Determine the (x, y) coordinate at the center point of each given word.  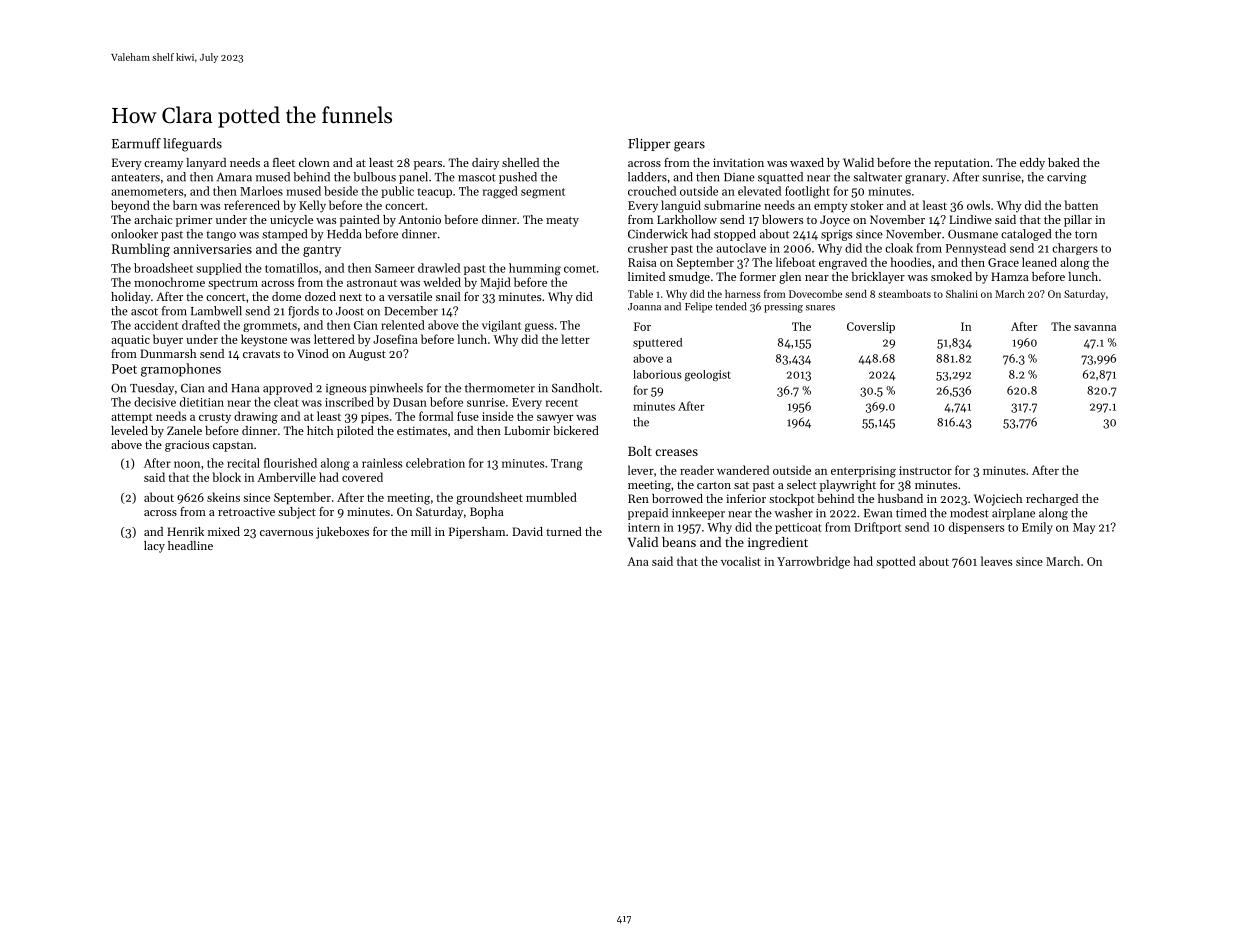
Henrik (185, 531)
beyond (130, 206)
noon (187, 464)
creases (676, 452)
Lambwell (216, 311)
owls (978, 205)
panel (413, 178)
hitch (320, 430)
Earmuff (136, 143)
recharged (1052, 500)
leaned (1039, 262)
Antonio (419, 219)
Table (640, 294)
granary (925, 179)
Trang (567, 465)
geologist (708, 375)
